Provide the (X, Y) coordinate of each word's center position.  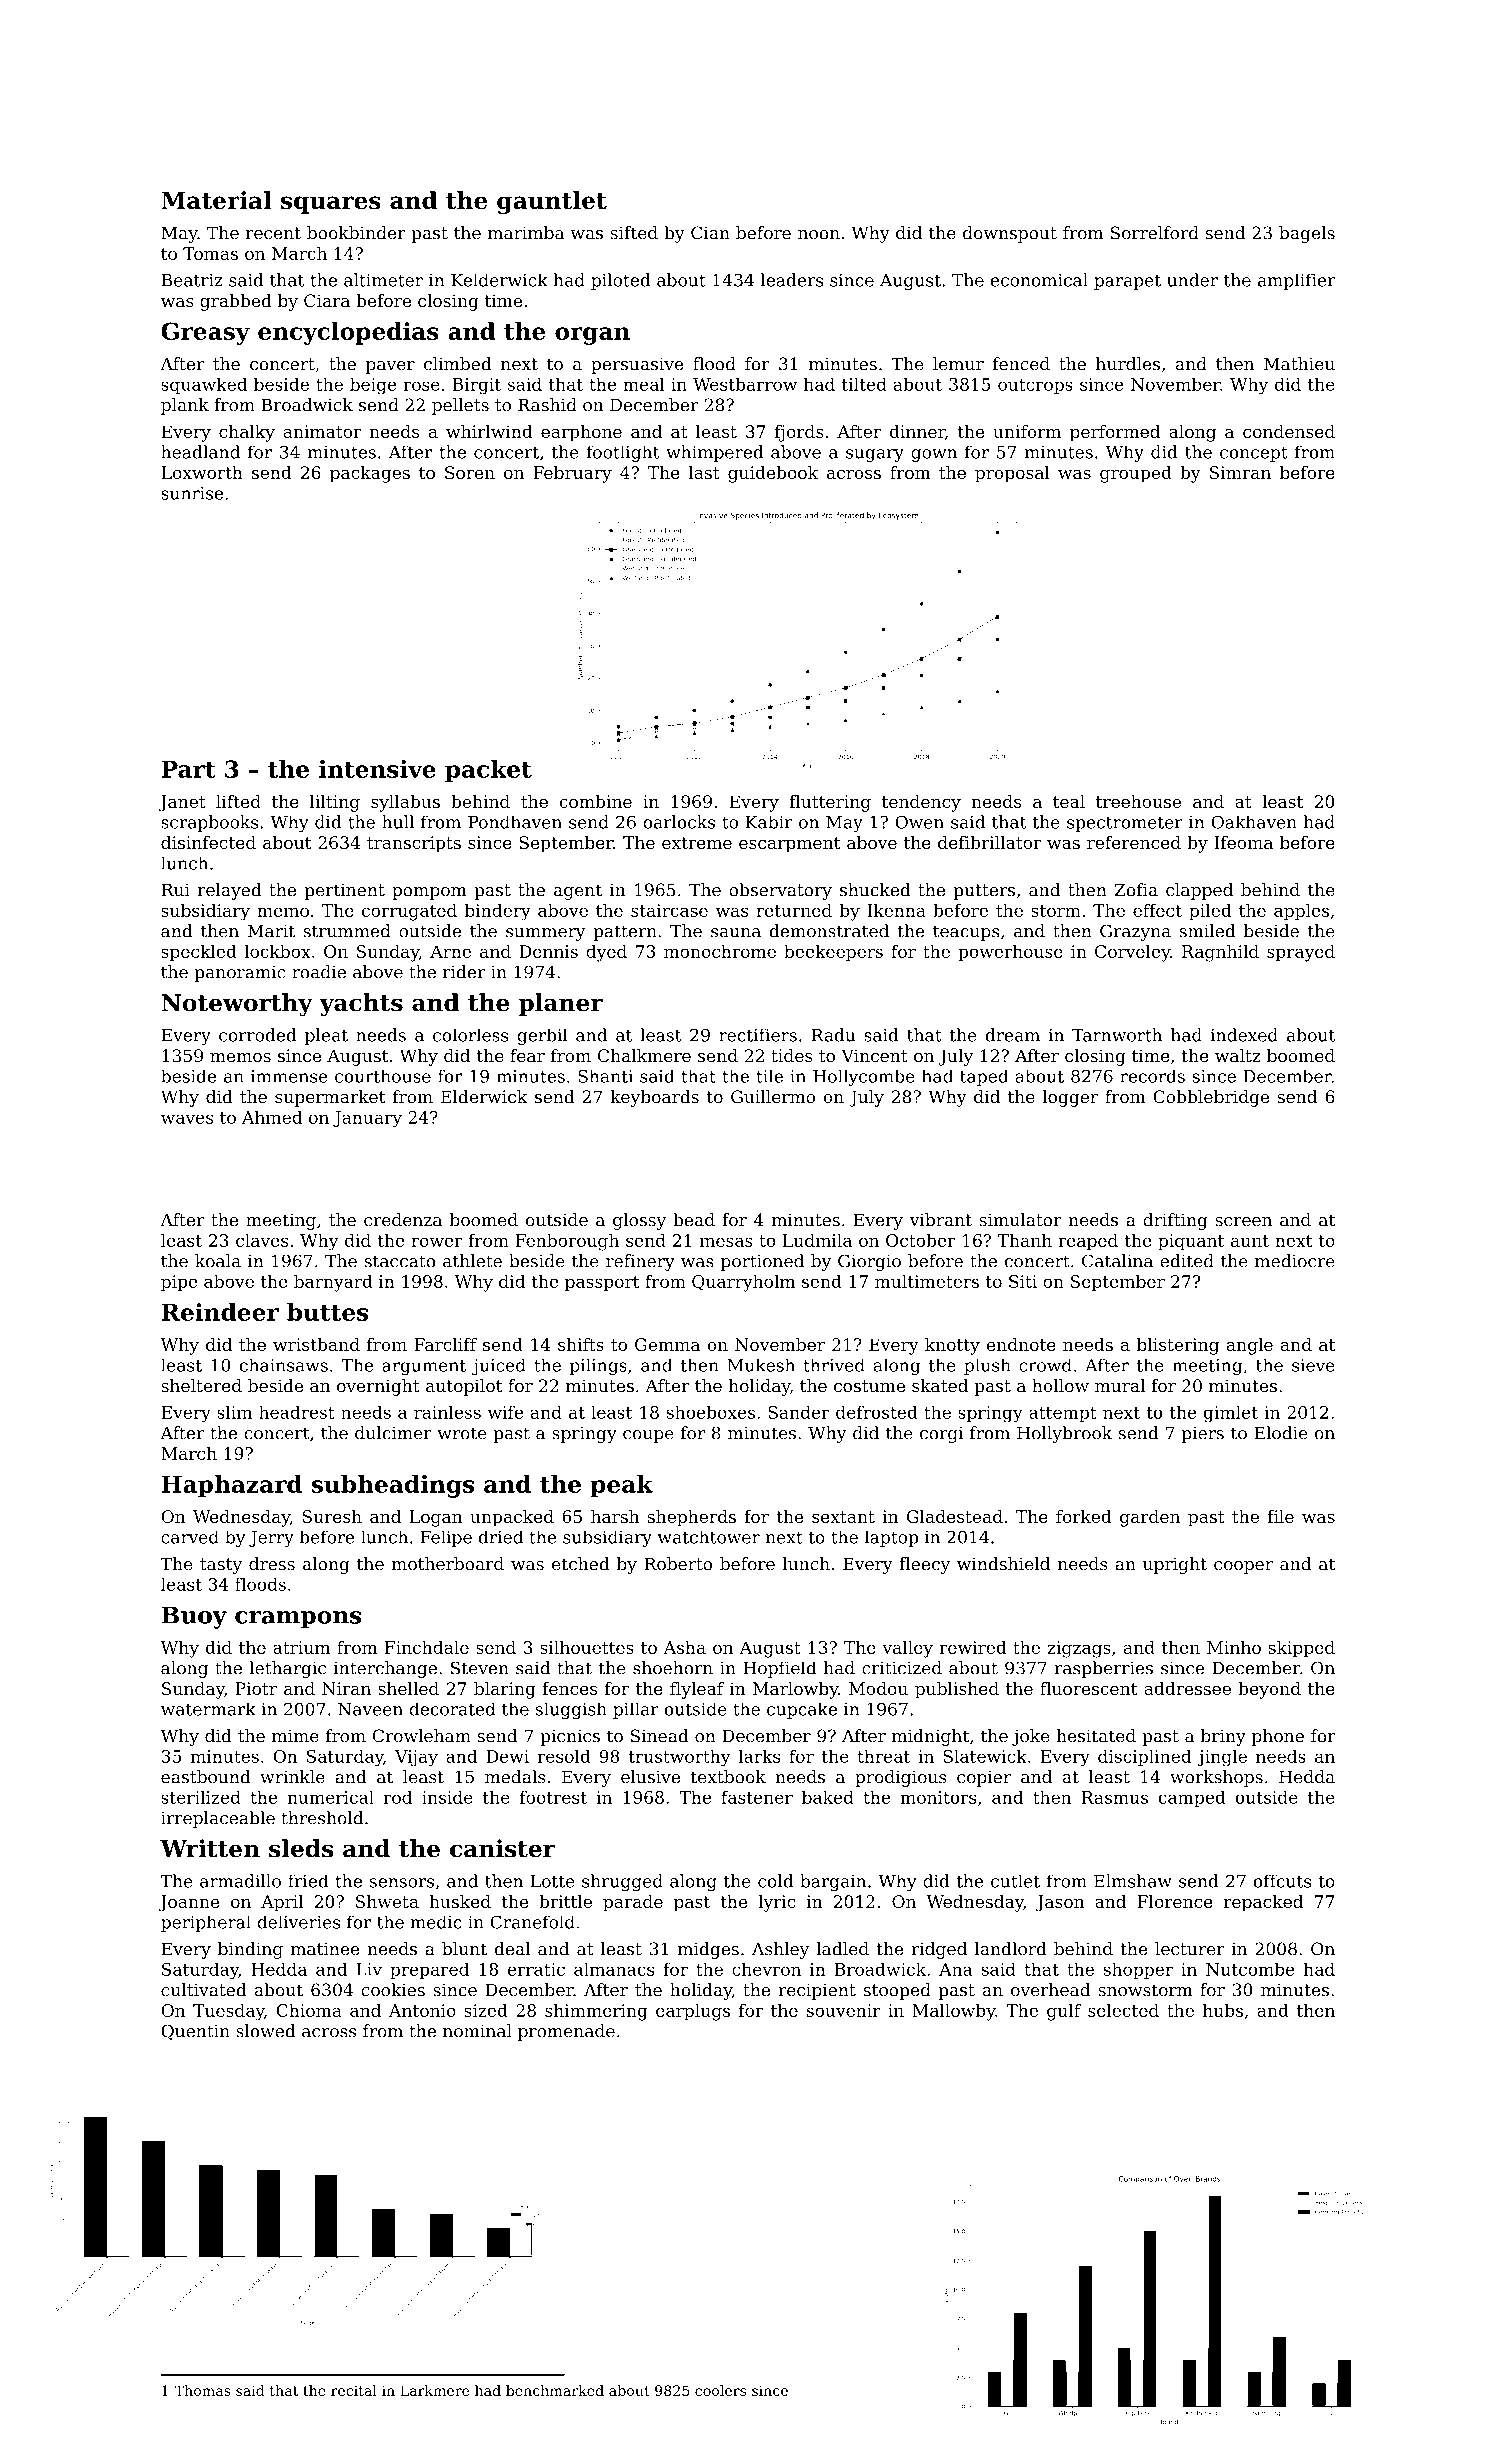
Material (216, 200)
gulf (1064, 2012)
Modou (878, 1688)
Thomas (203, 2390)
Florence (1175, 1901)
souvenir (844, 2010)
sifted (634, 233)
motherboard (448, 1564)
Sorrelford (1155, 233)
